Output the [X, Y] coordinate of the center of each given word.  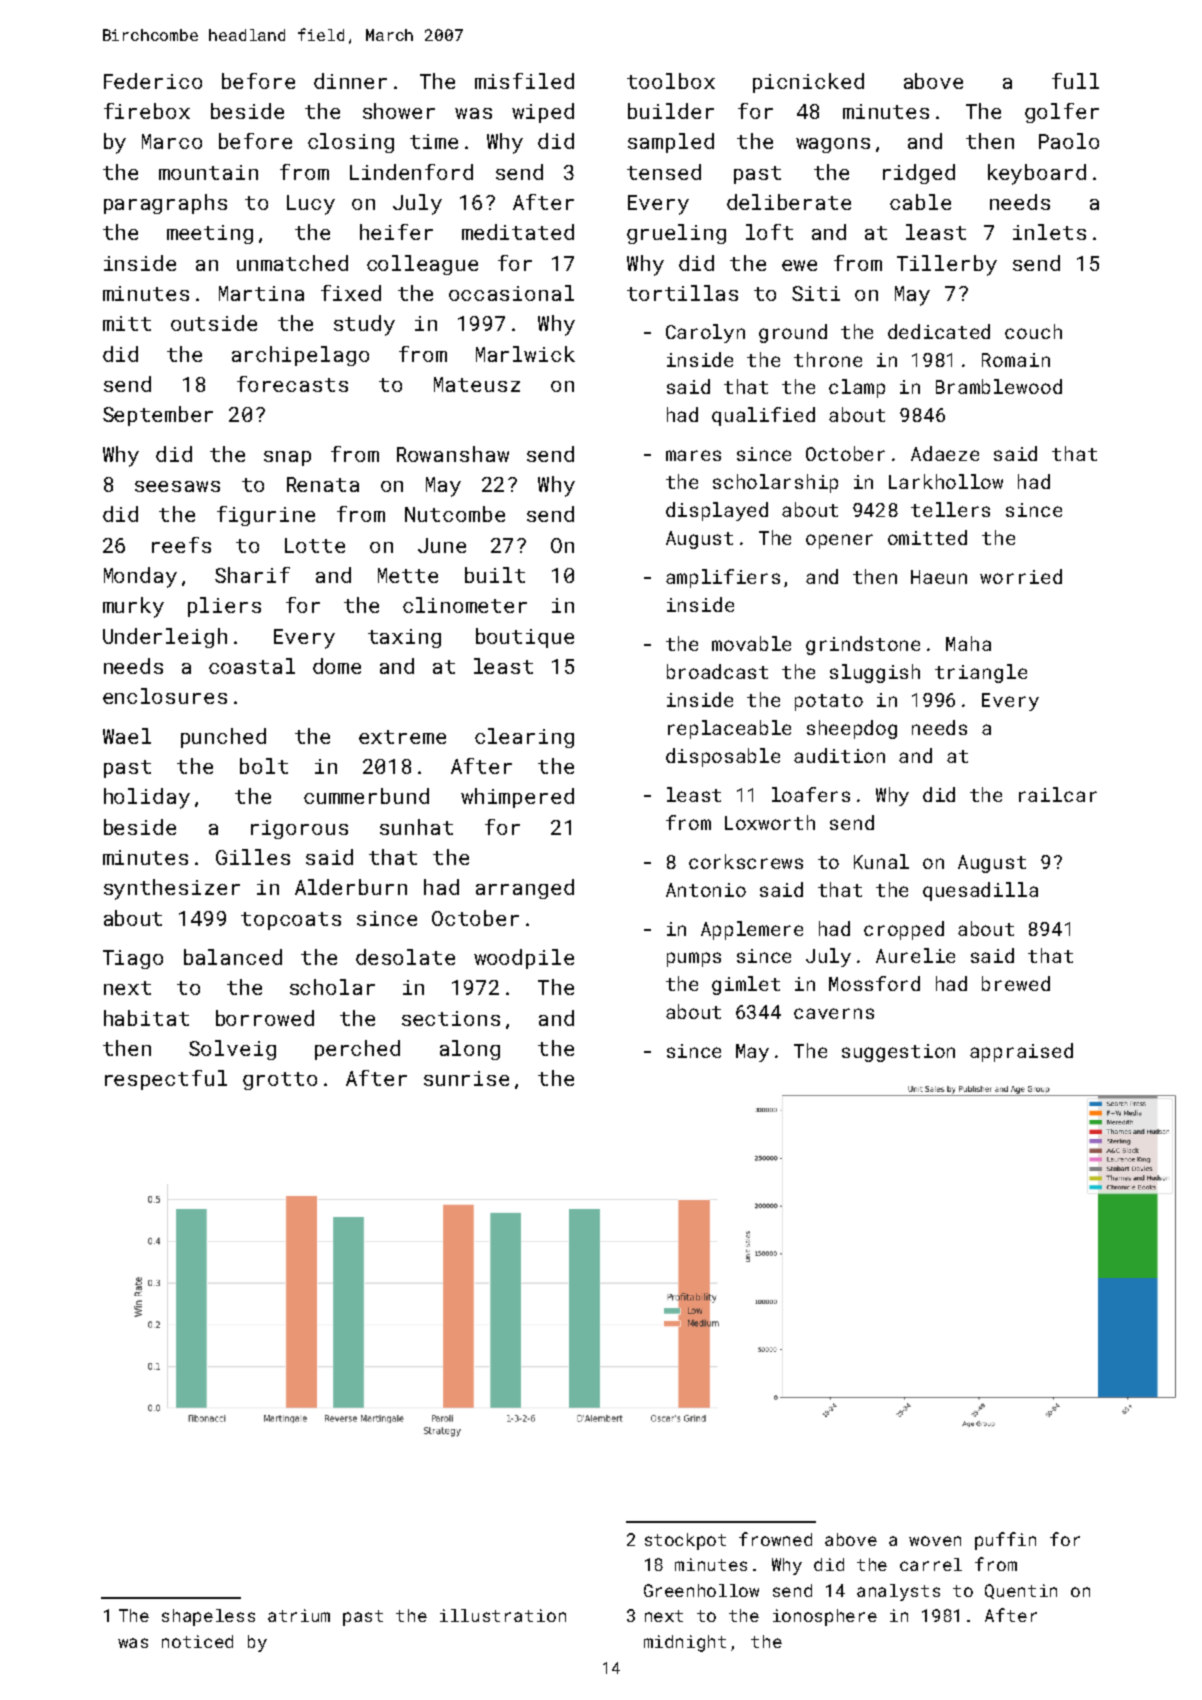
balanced [233, 957]
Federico [153, 81]
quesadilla [980, 891]
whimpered [517, 798]
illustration [503, 1615]
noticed [197, 1641]
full [1075, 81]
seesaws [177, 486]
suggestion [898, 1053]
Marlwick [525, 354]
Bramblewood [999, 386]
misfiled [524, 81]
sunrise [466, 1078]
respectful [166, 1080]
